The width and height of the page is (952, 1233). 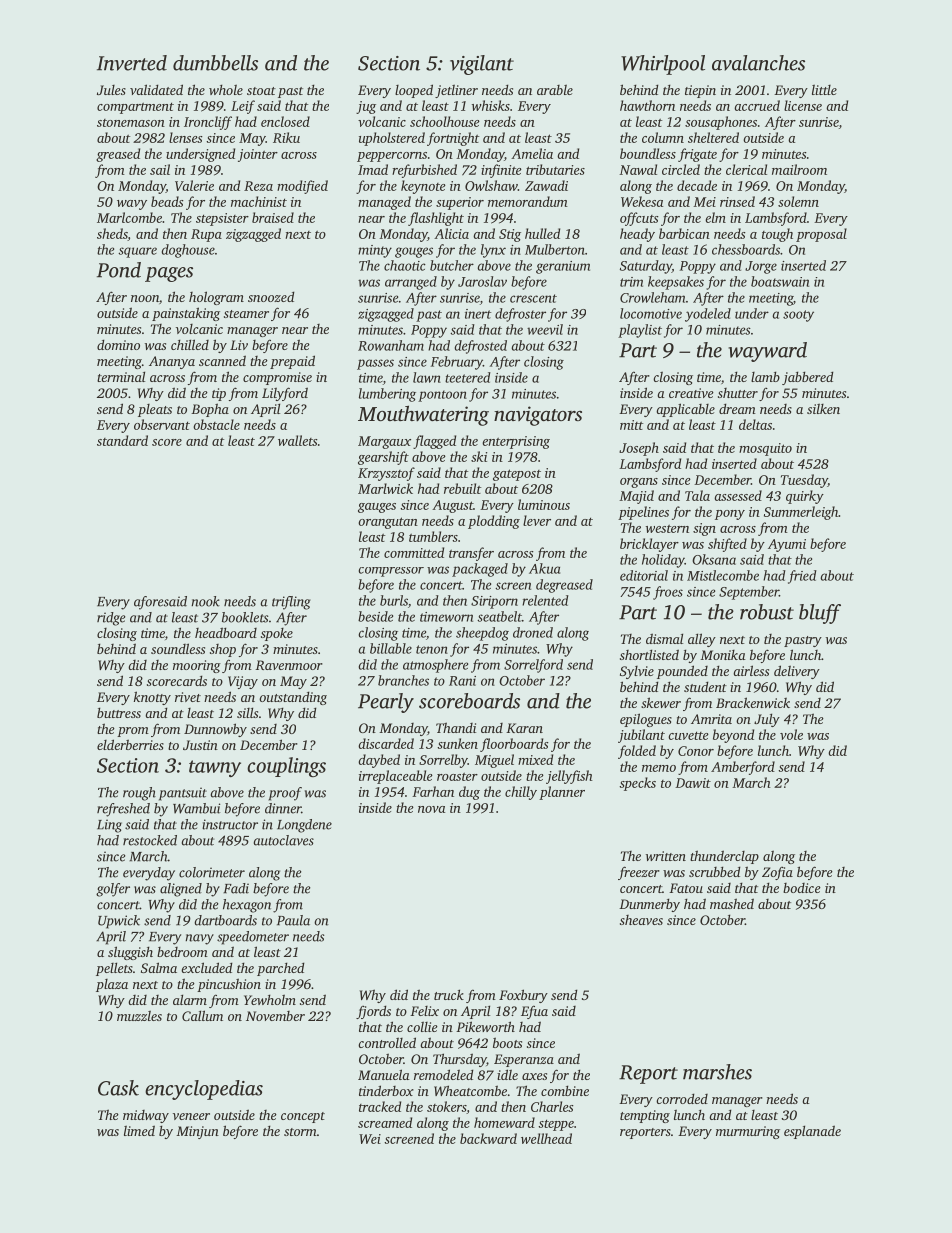 What do you see at coordinates (132, 63) in the page?
I see `Inverted` at bounding box center [132, 63].
